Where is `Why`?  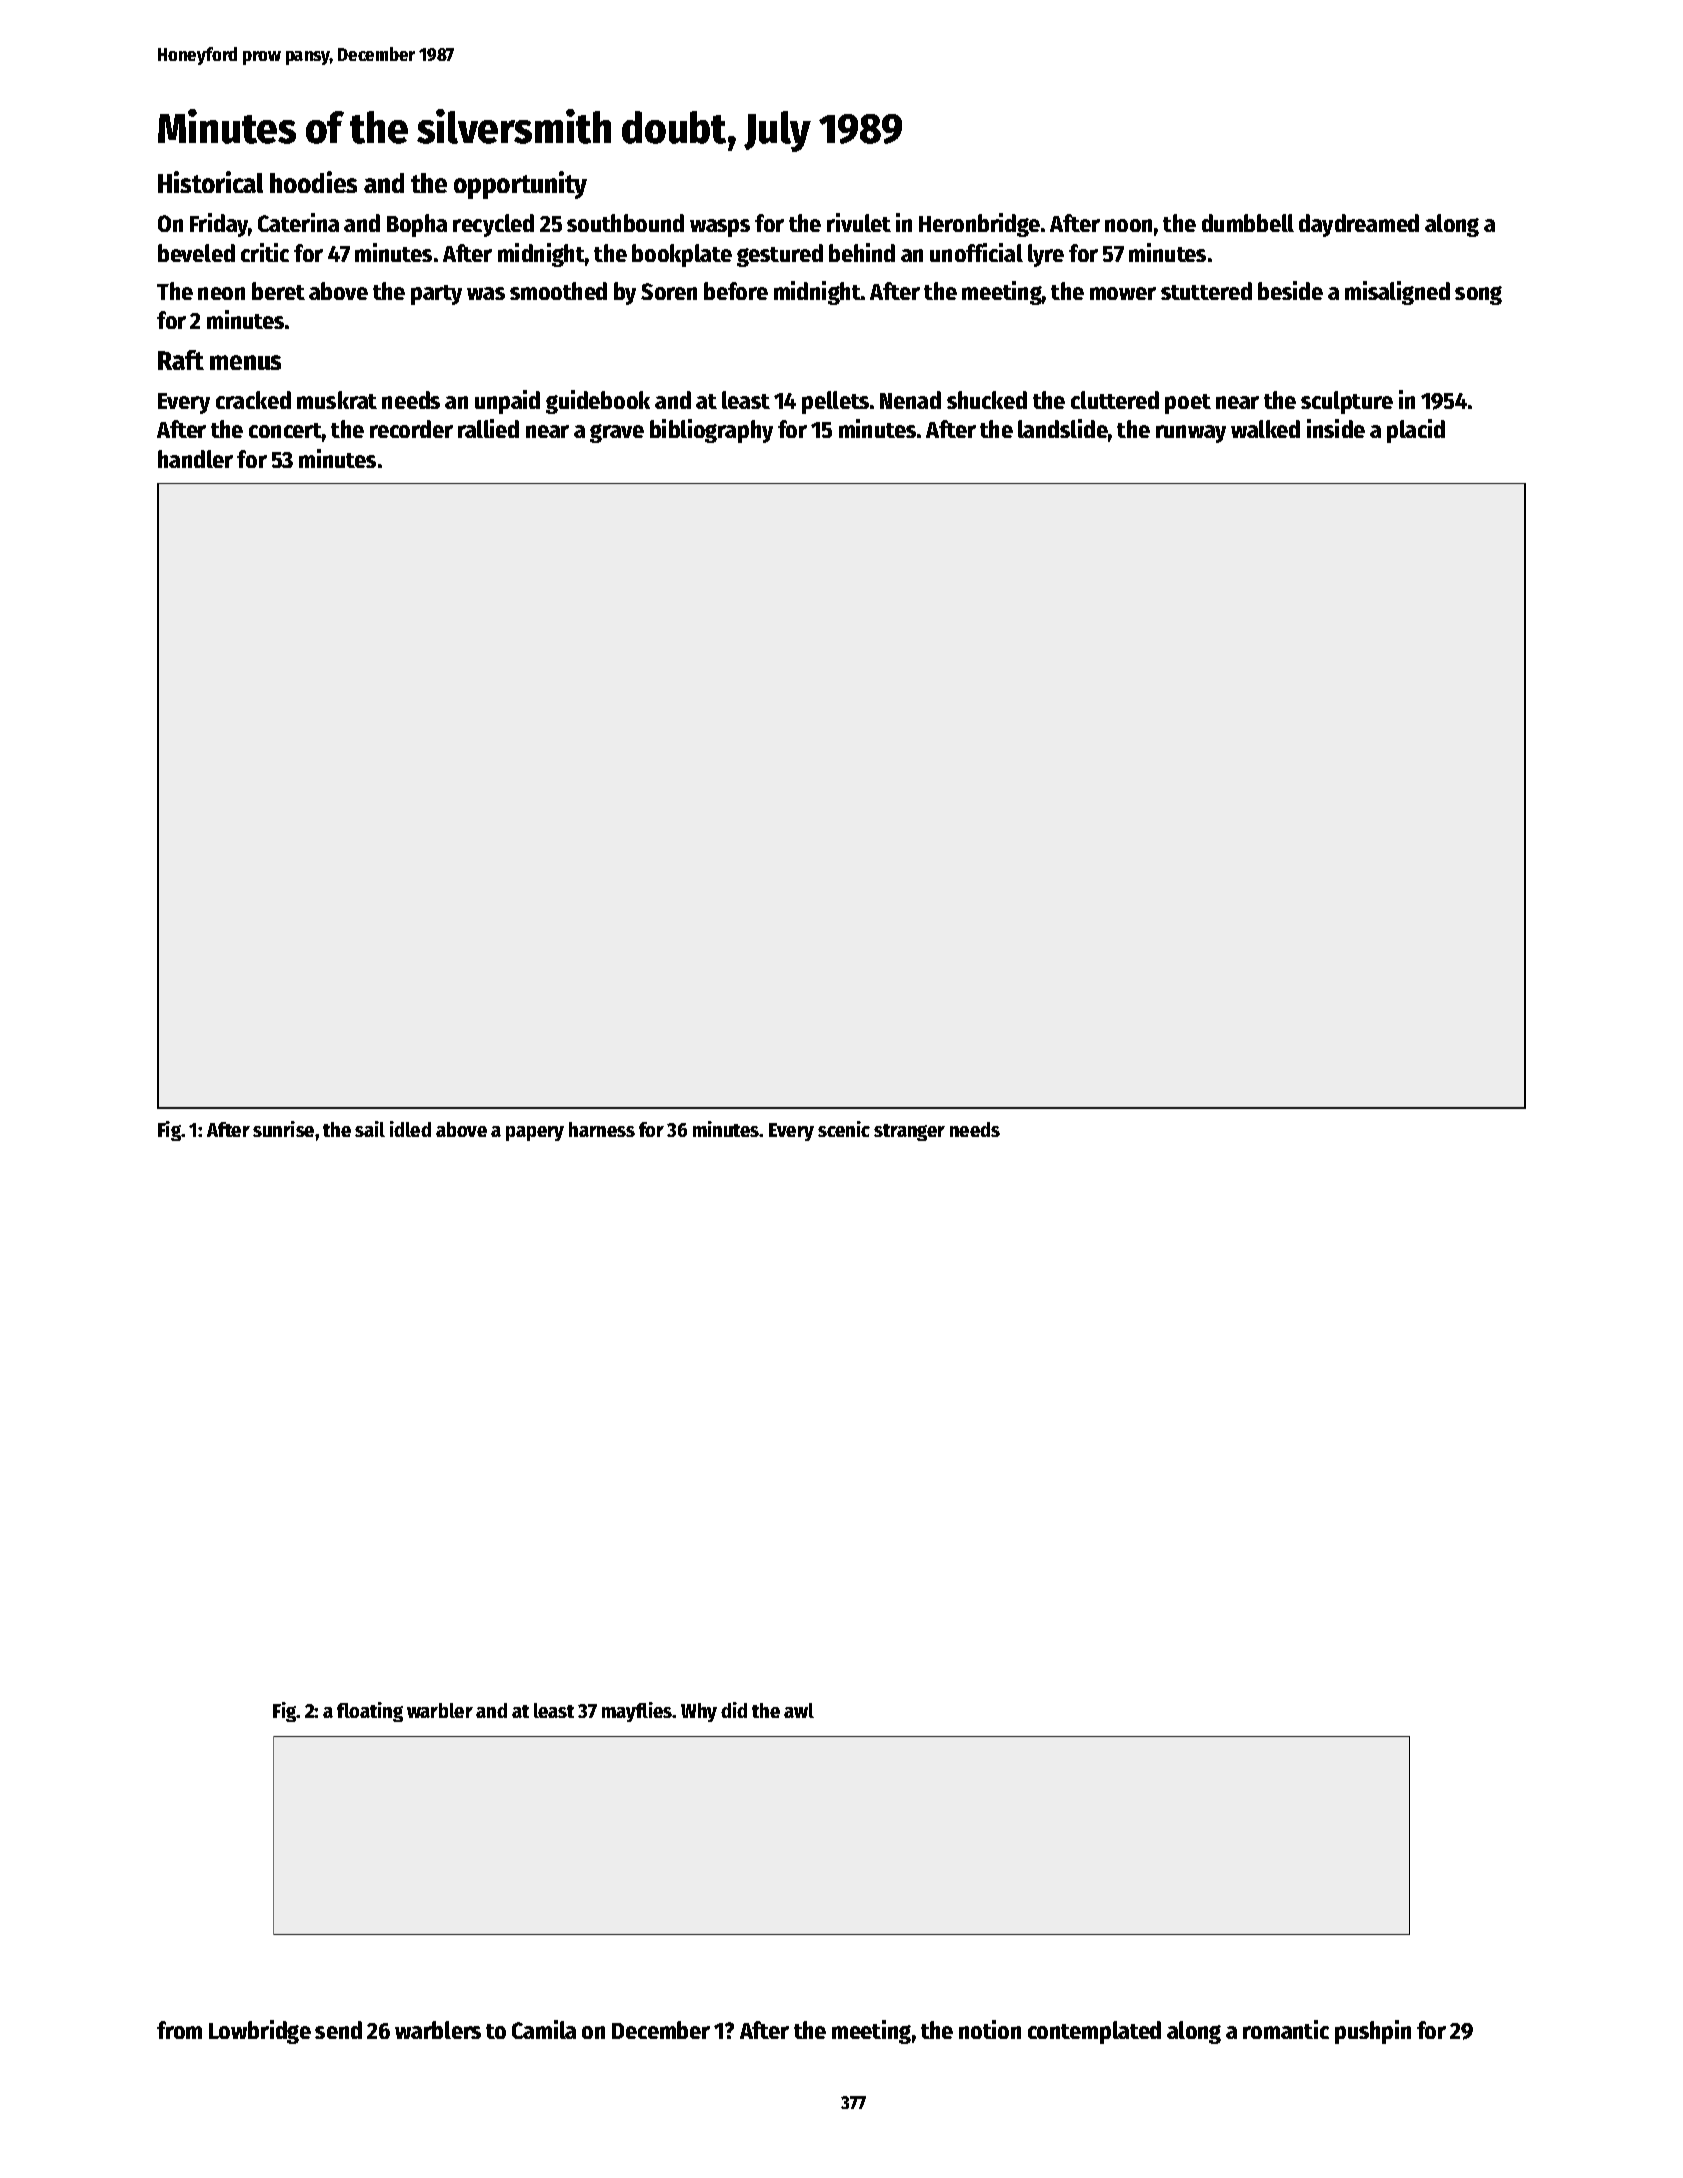 Why is located at coordinates (699, 1712).
